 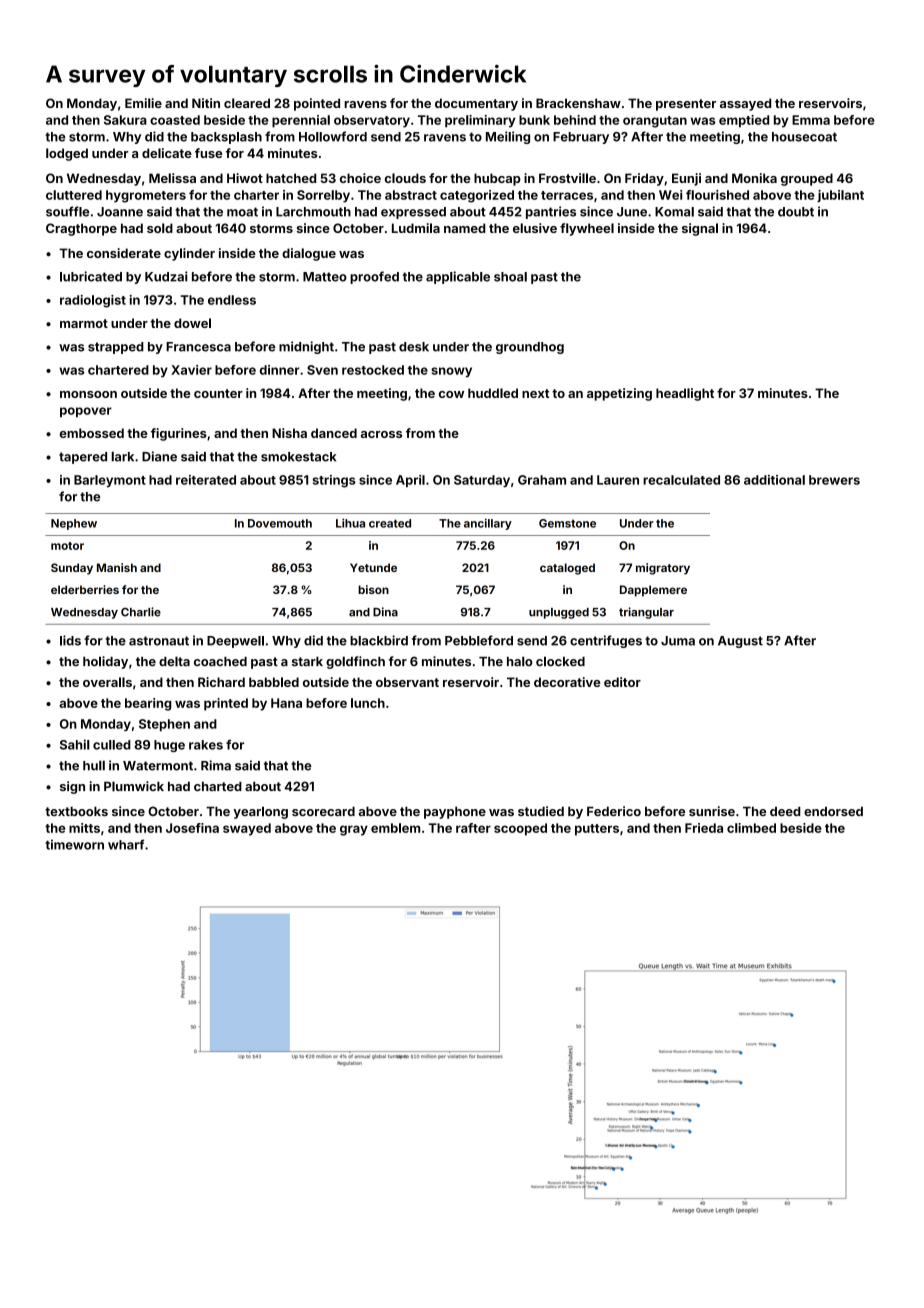 I want to click on scooped, so click(x=520, y=829).
